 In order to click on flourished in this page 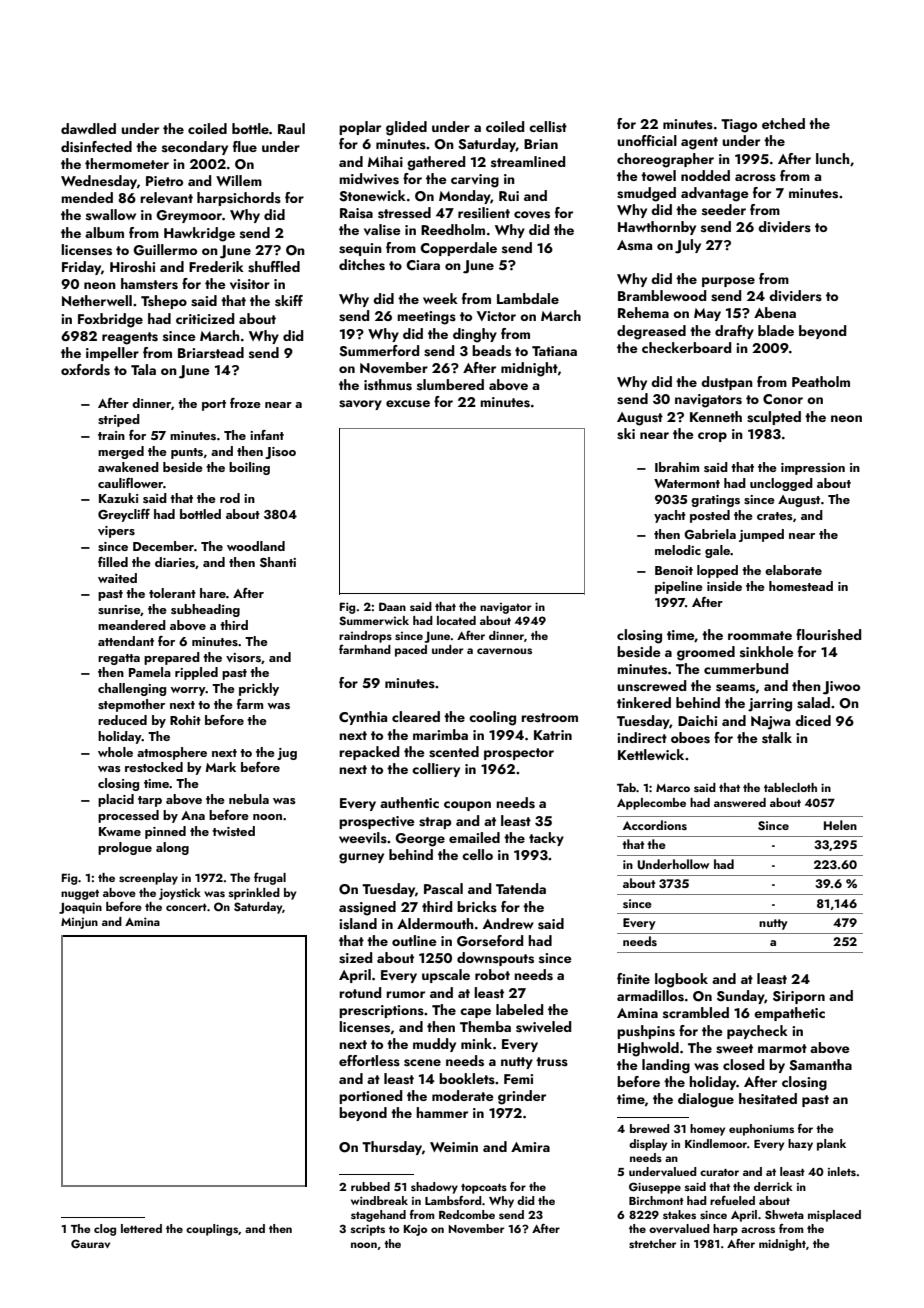, I will do `click(828, 635)`.
